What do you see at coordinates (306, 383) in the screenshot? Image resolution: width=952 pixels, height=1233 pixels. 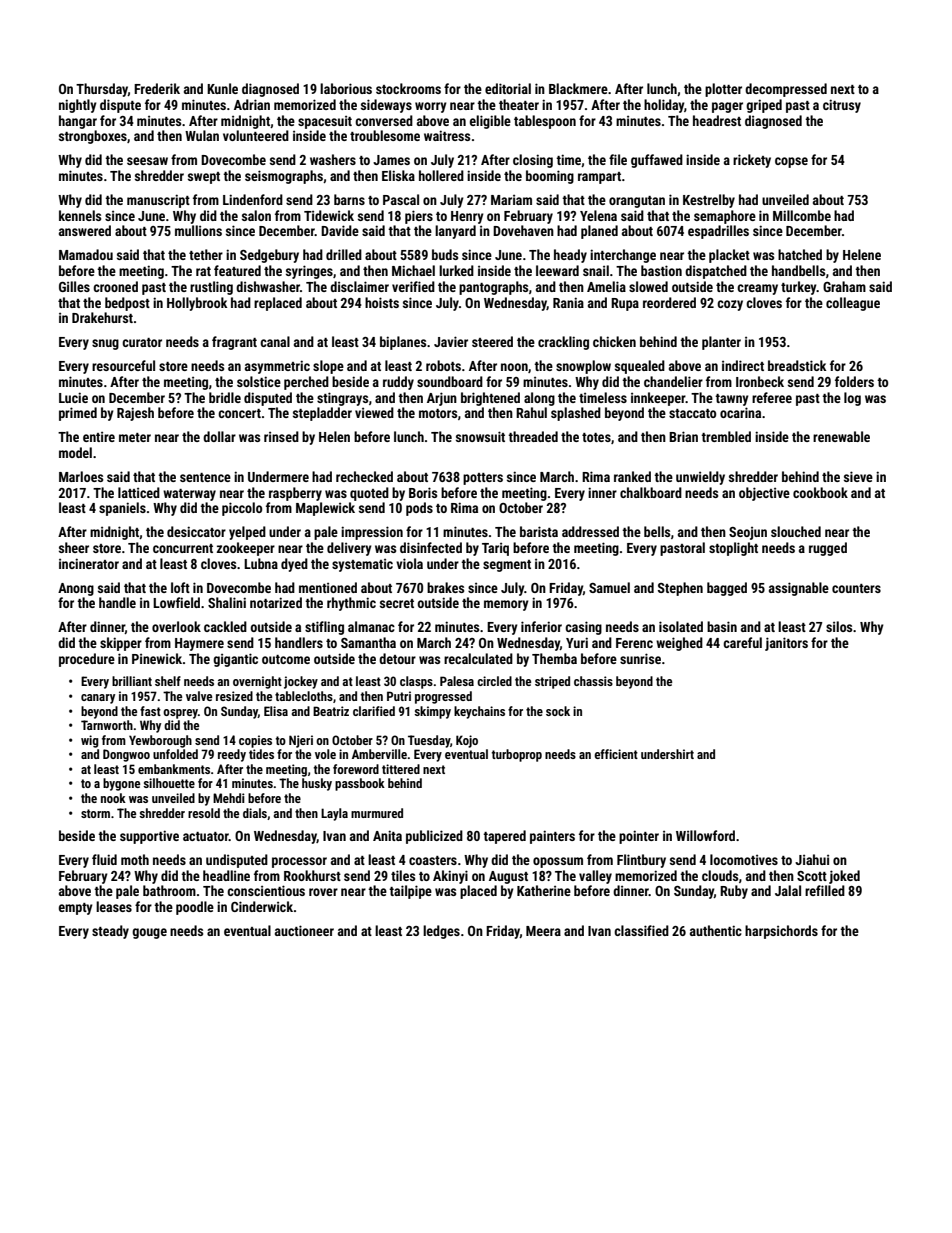 I see `perched` at bounding box center [306, 383].
